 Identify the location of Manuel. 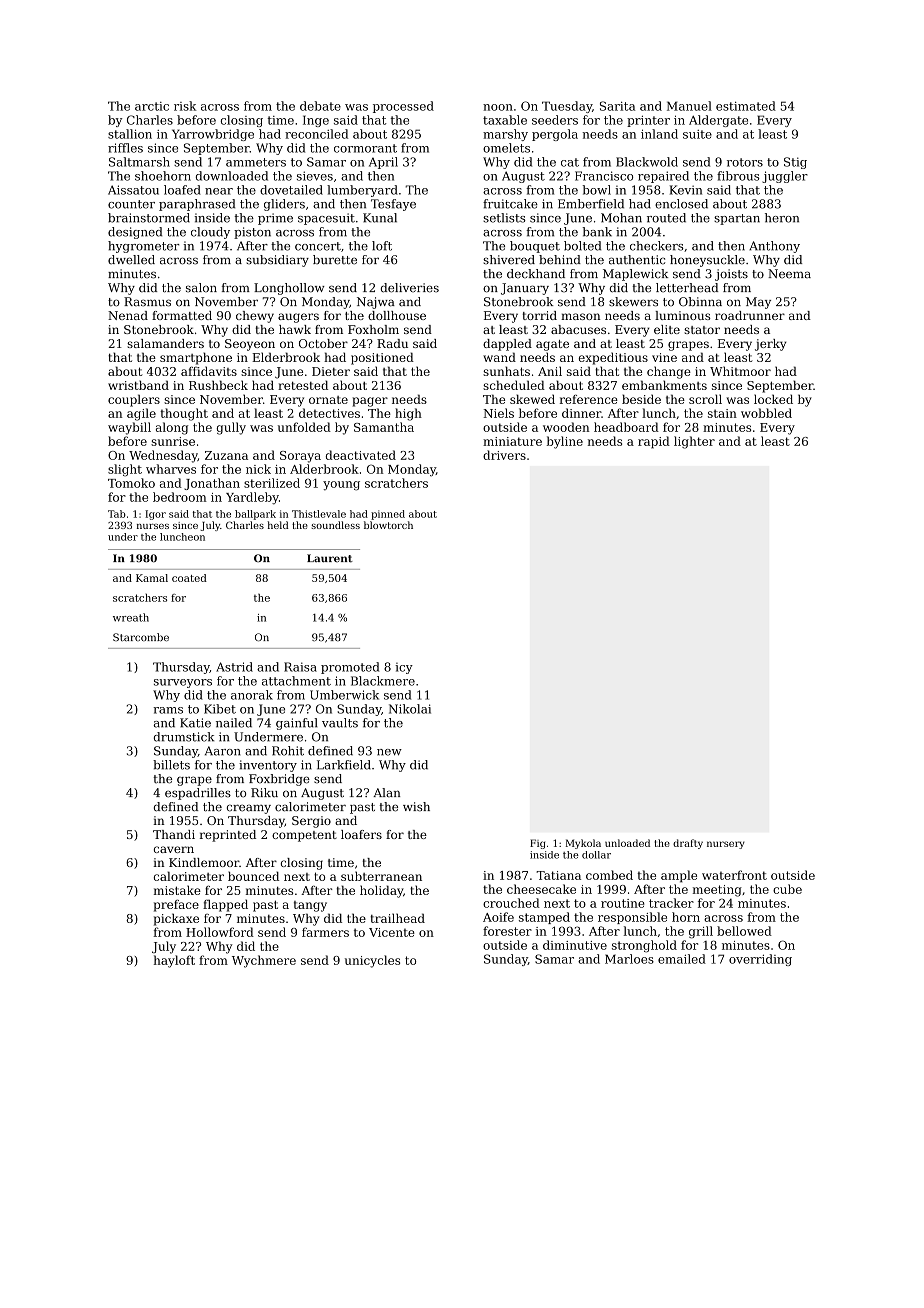
(689, 106).
